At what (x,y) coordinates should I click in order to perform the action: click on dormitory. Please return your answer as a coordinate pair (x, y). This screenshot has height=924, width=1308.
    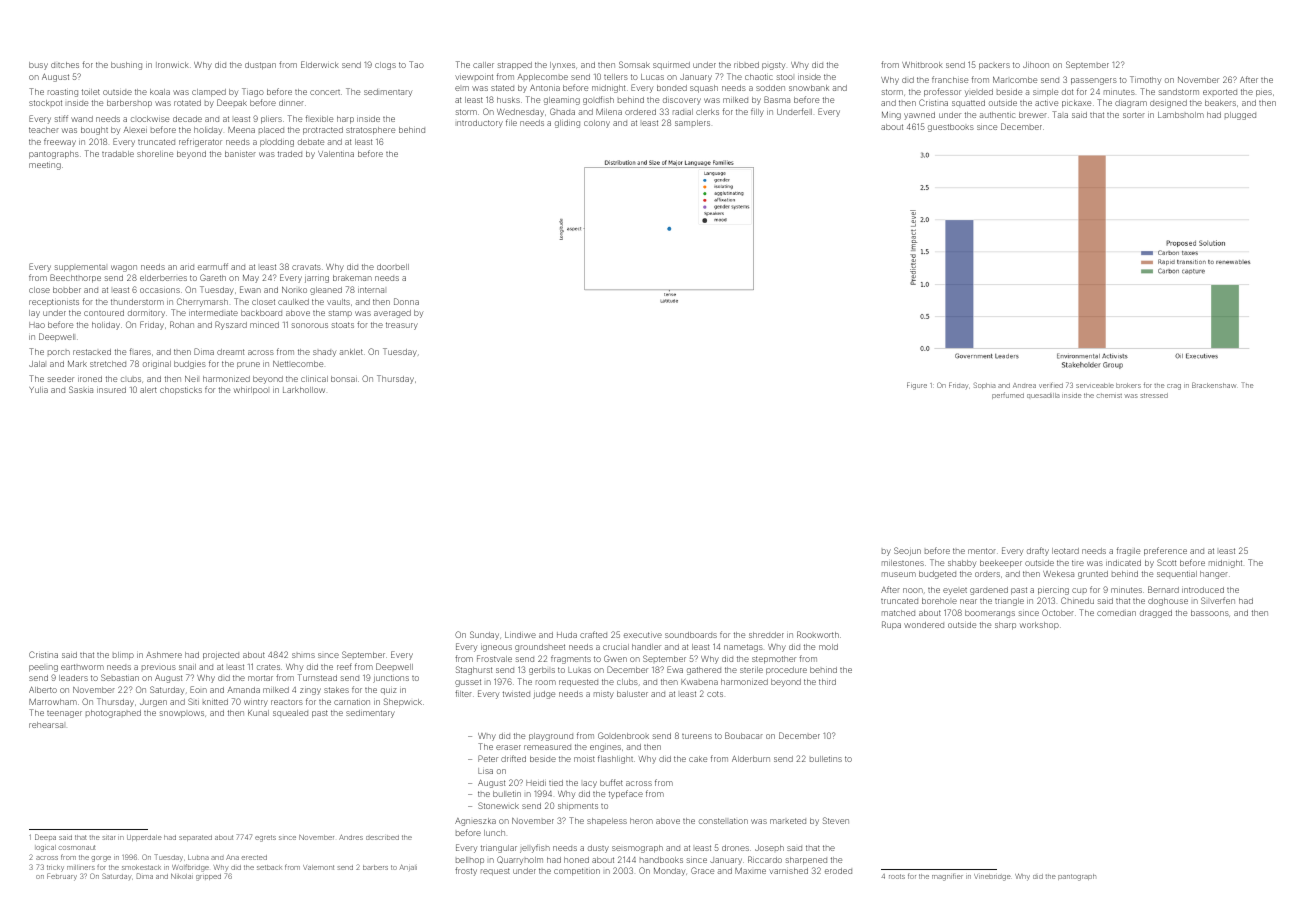
    Looking at the image, I should click on (146, 314).
